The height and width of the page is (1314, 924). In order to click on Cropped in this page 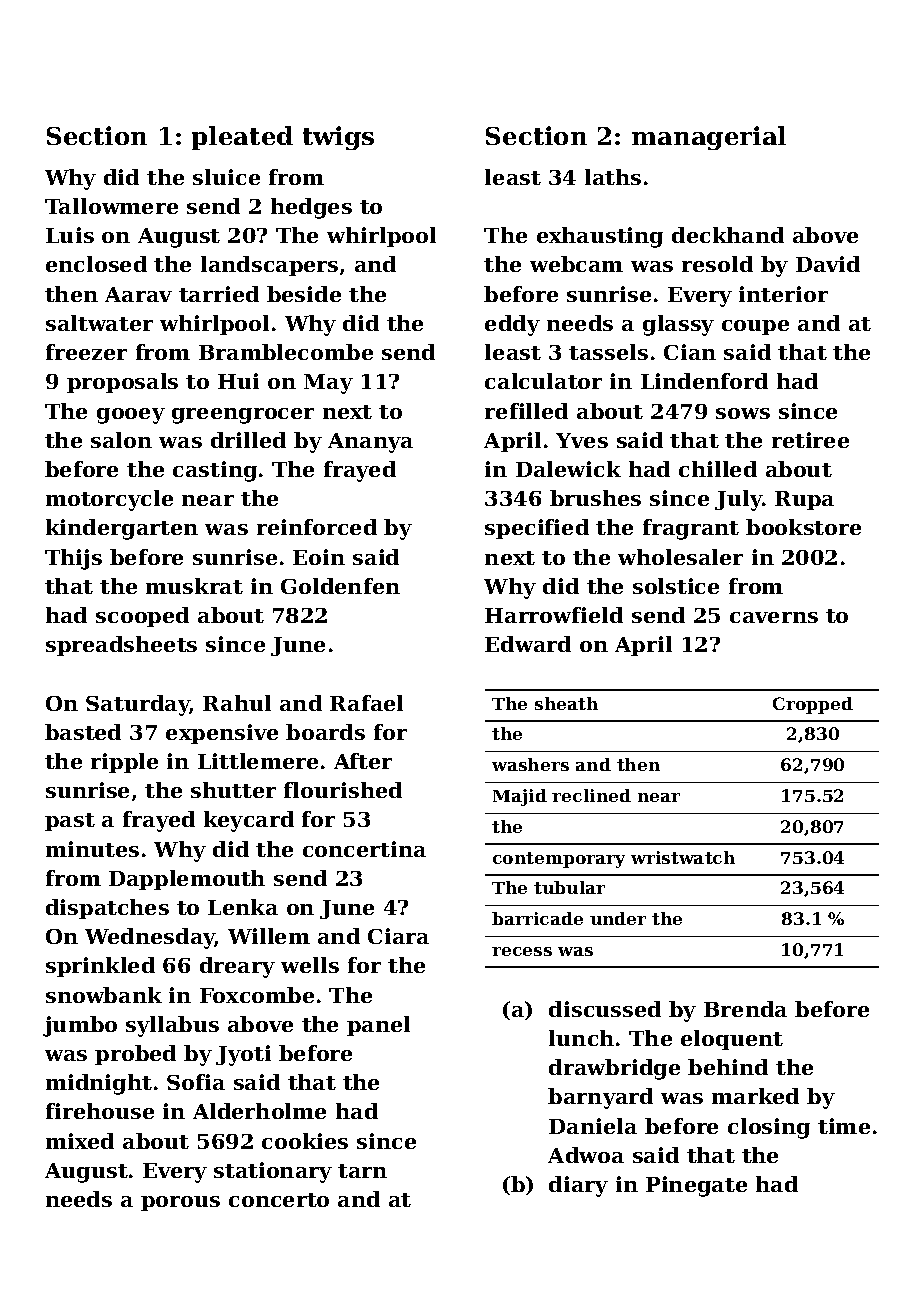, I will do `click(813, 705)`.
